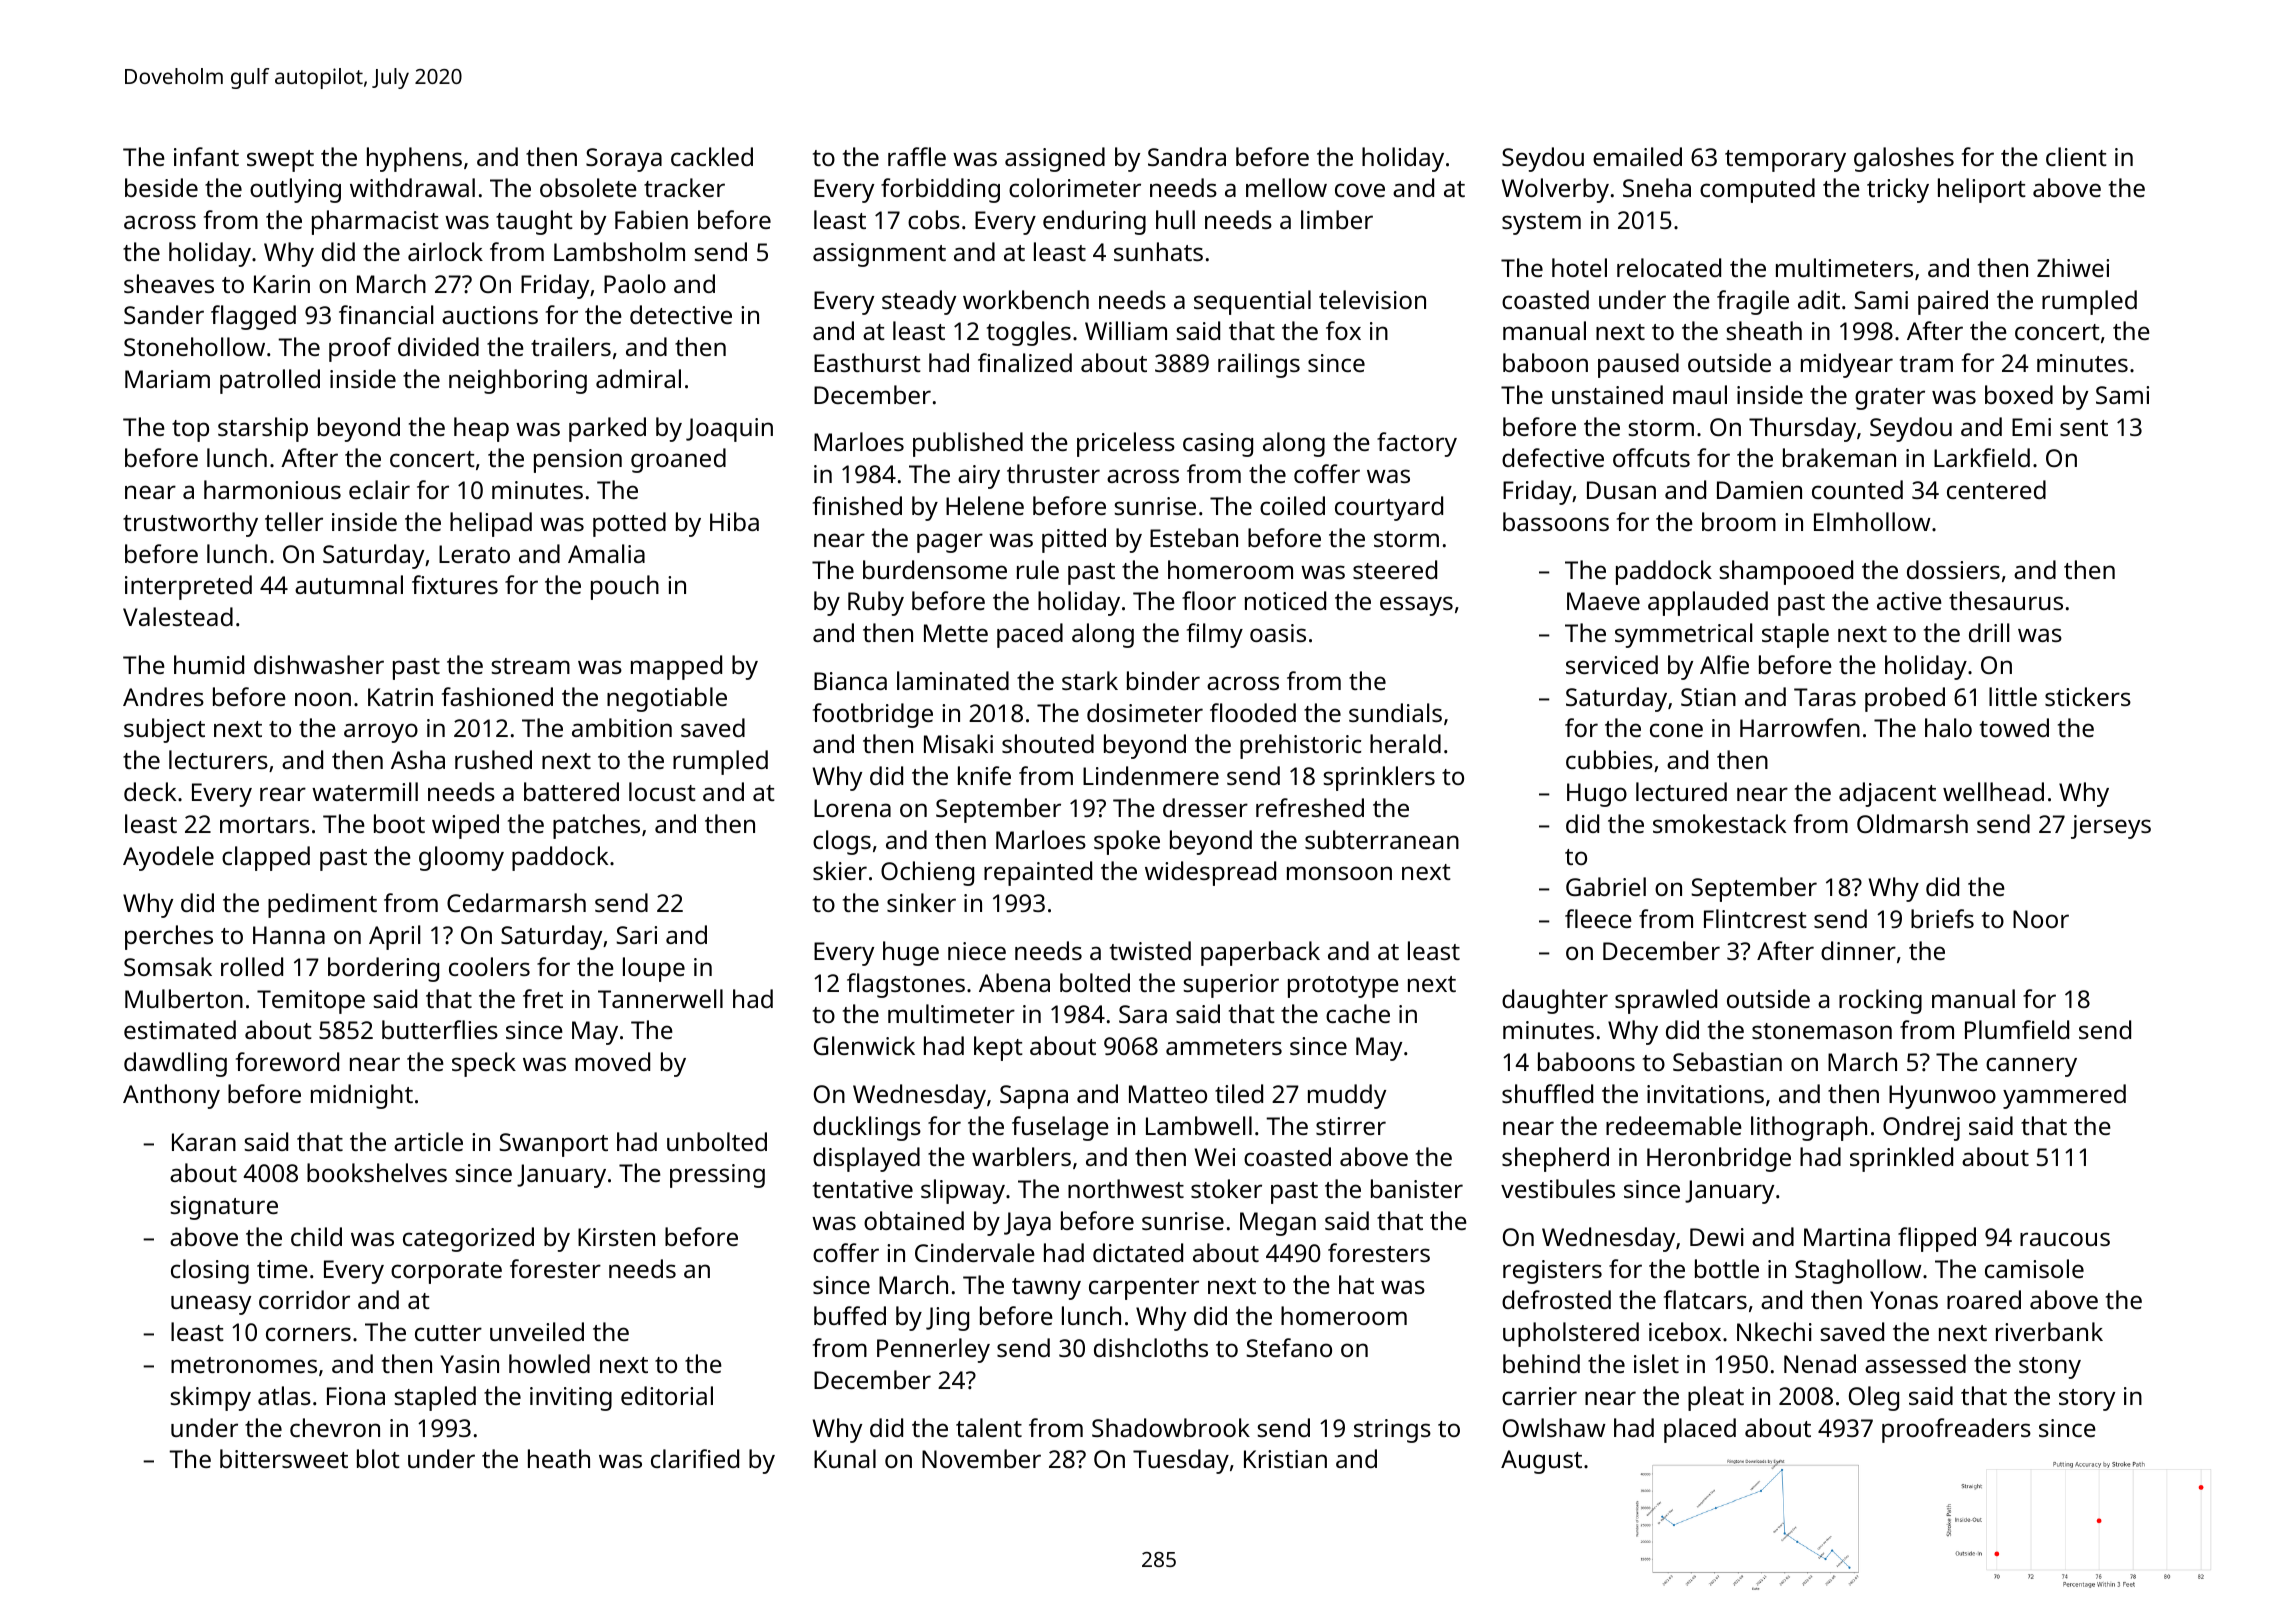 The height and width of the image is (1614, 2282). Describe the element at coordinates (578, 461) in the image. I see `pension` at that location.
